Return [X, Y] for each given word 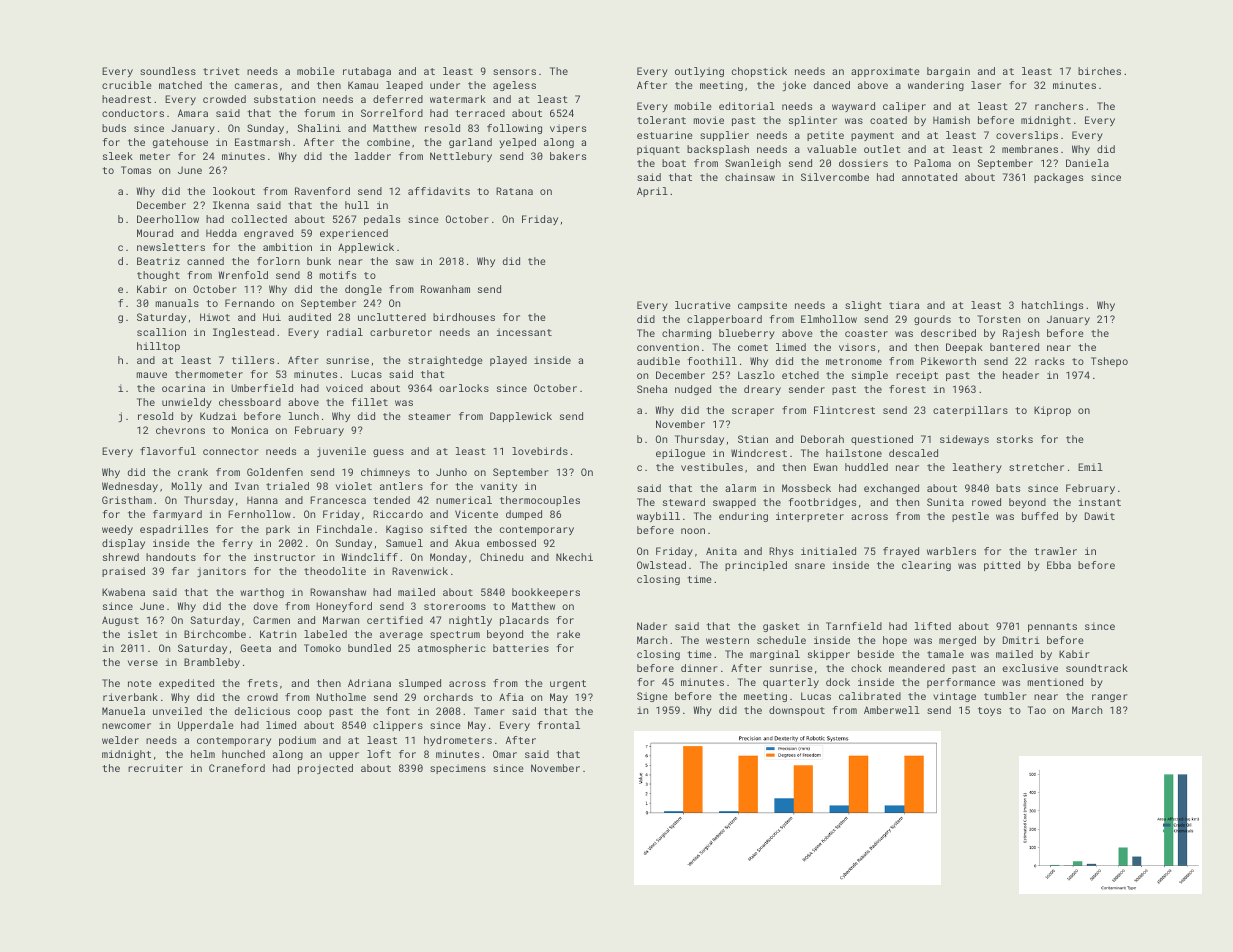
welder [120, 740]
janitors [221, 572]
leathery [977, 468]
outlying [699, 72]
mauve [151, 375]
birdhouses [464, 317]
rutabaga [367, 72]
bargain [948, 72]
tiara [904, 305]
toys [989, 711]
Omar [505, 754]
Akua [467, 543]
